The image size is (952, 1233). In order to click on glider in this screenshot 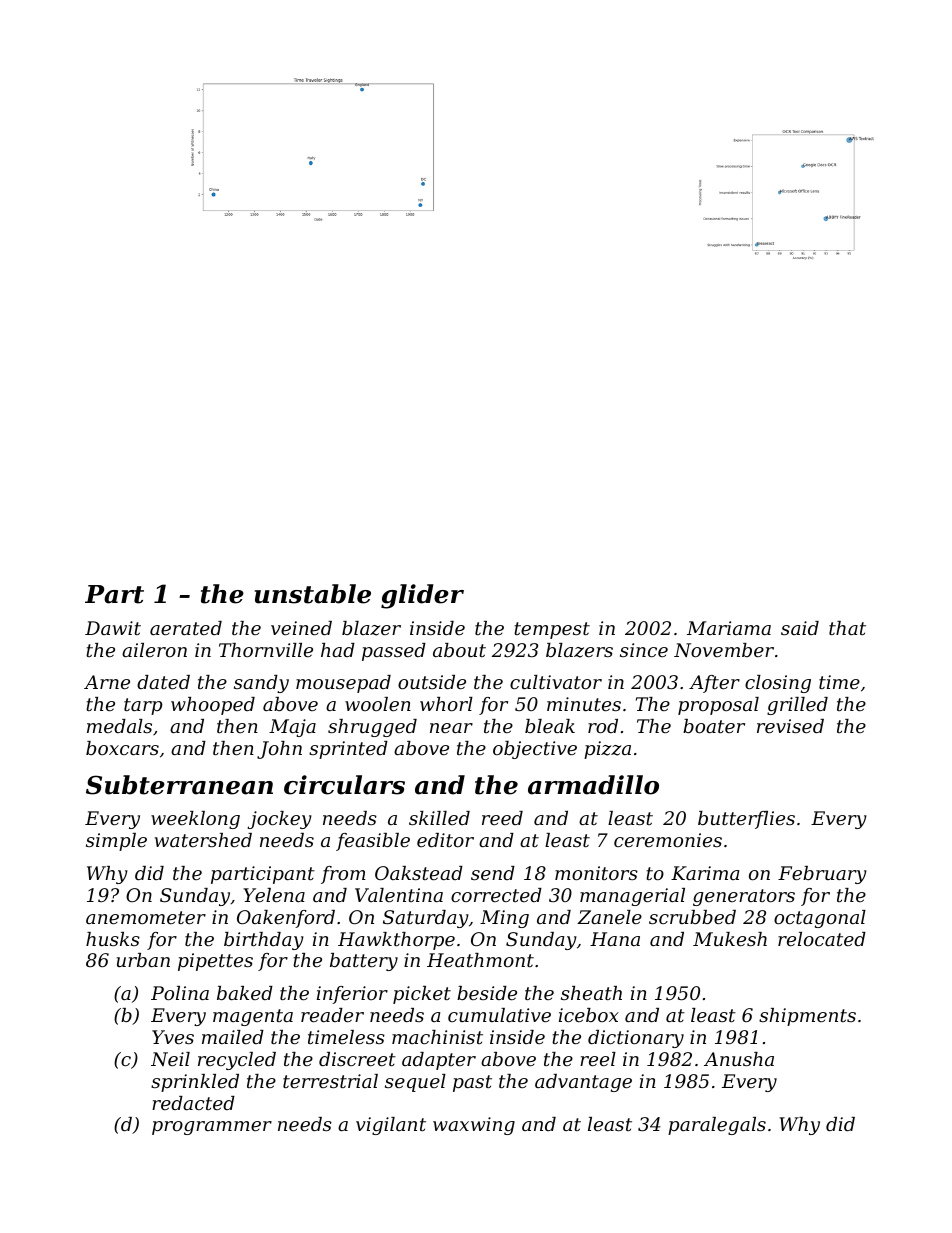, I will do `click(422, 596)`.
